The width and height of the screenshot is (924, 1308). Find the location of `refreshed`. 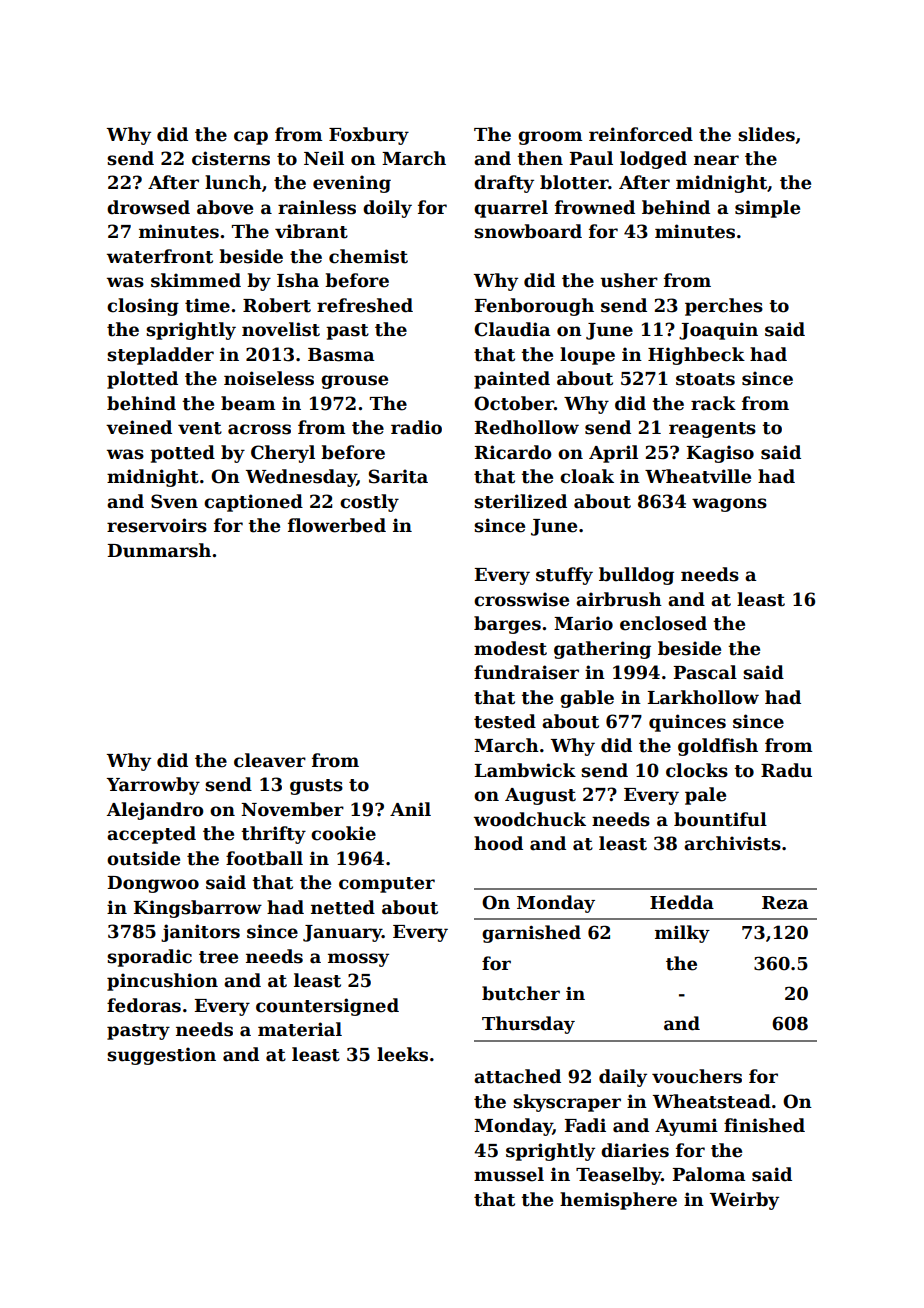

refreshed is located at coordinates (365, 305).
